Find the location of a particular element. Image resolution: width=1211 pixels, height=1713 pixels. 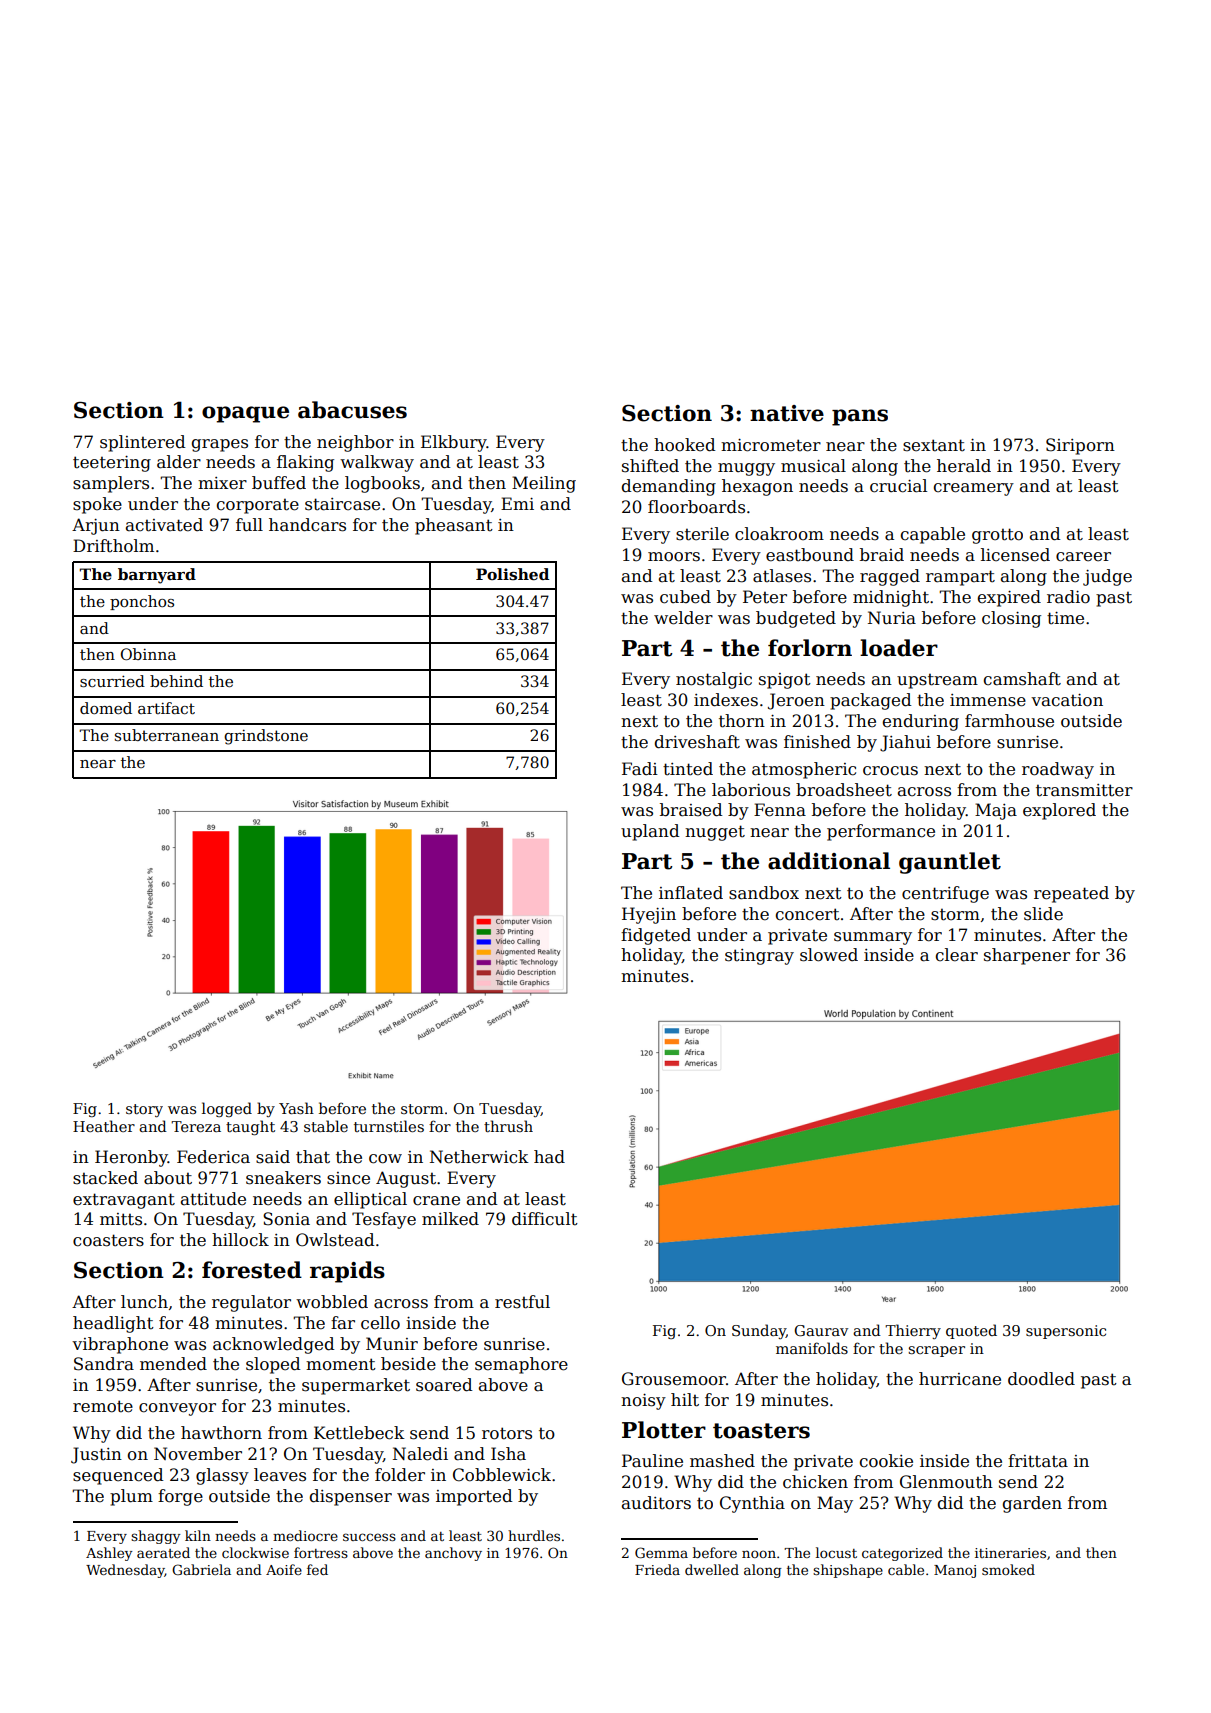

corporate is located at coordinates (258, 506).
